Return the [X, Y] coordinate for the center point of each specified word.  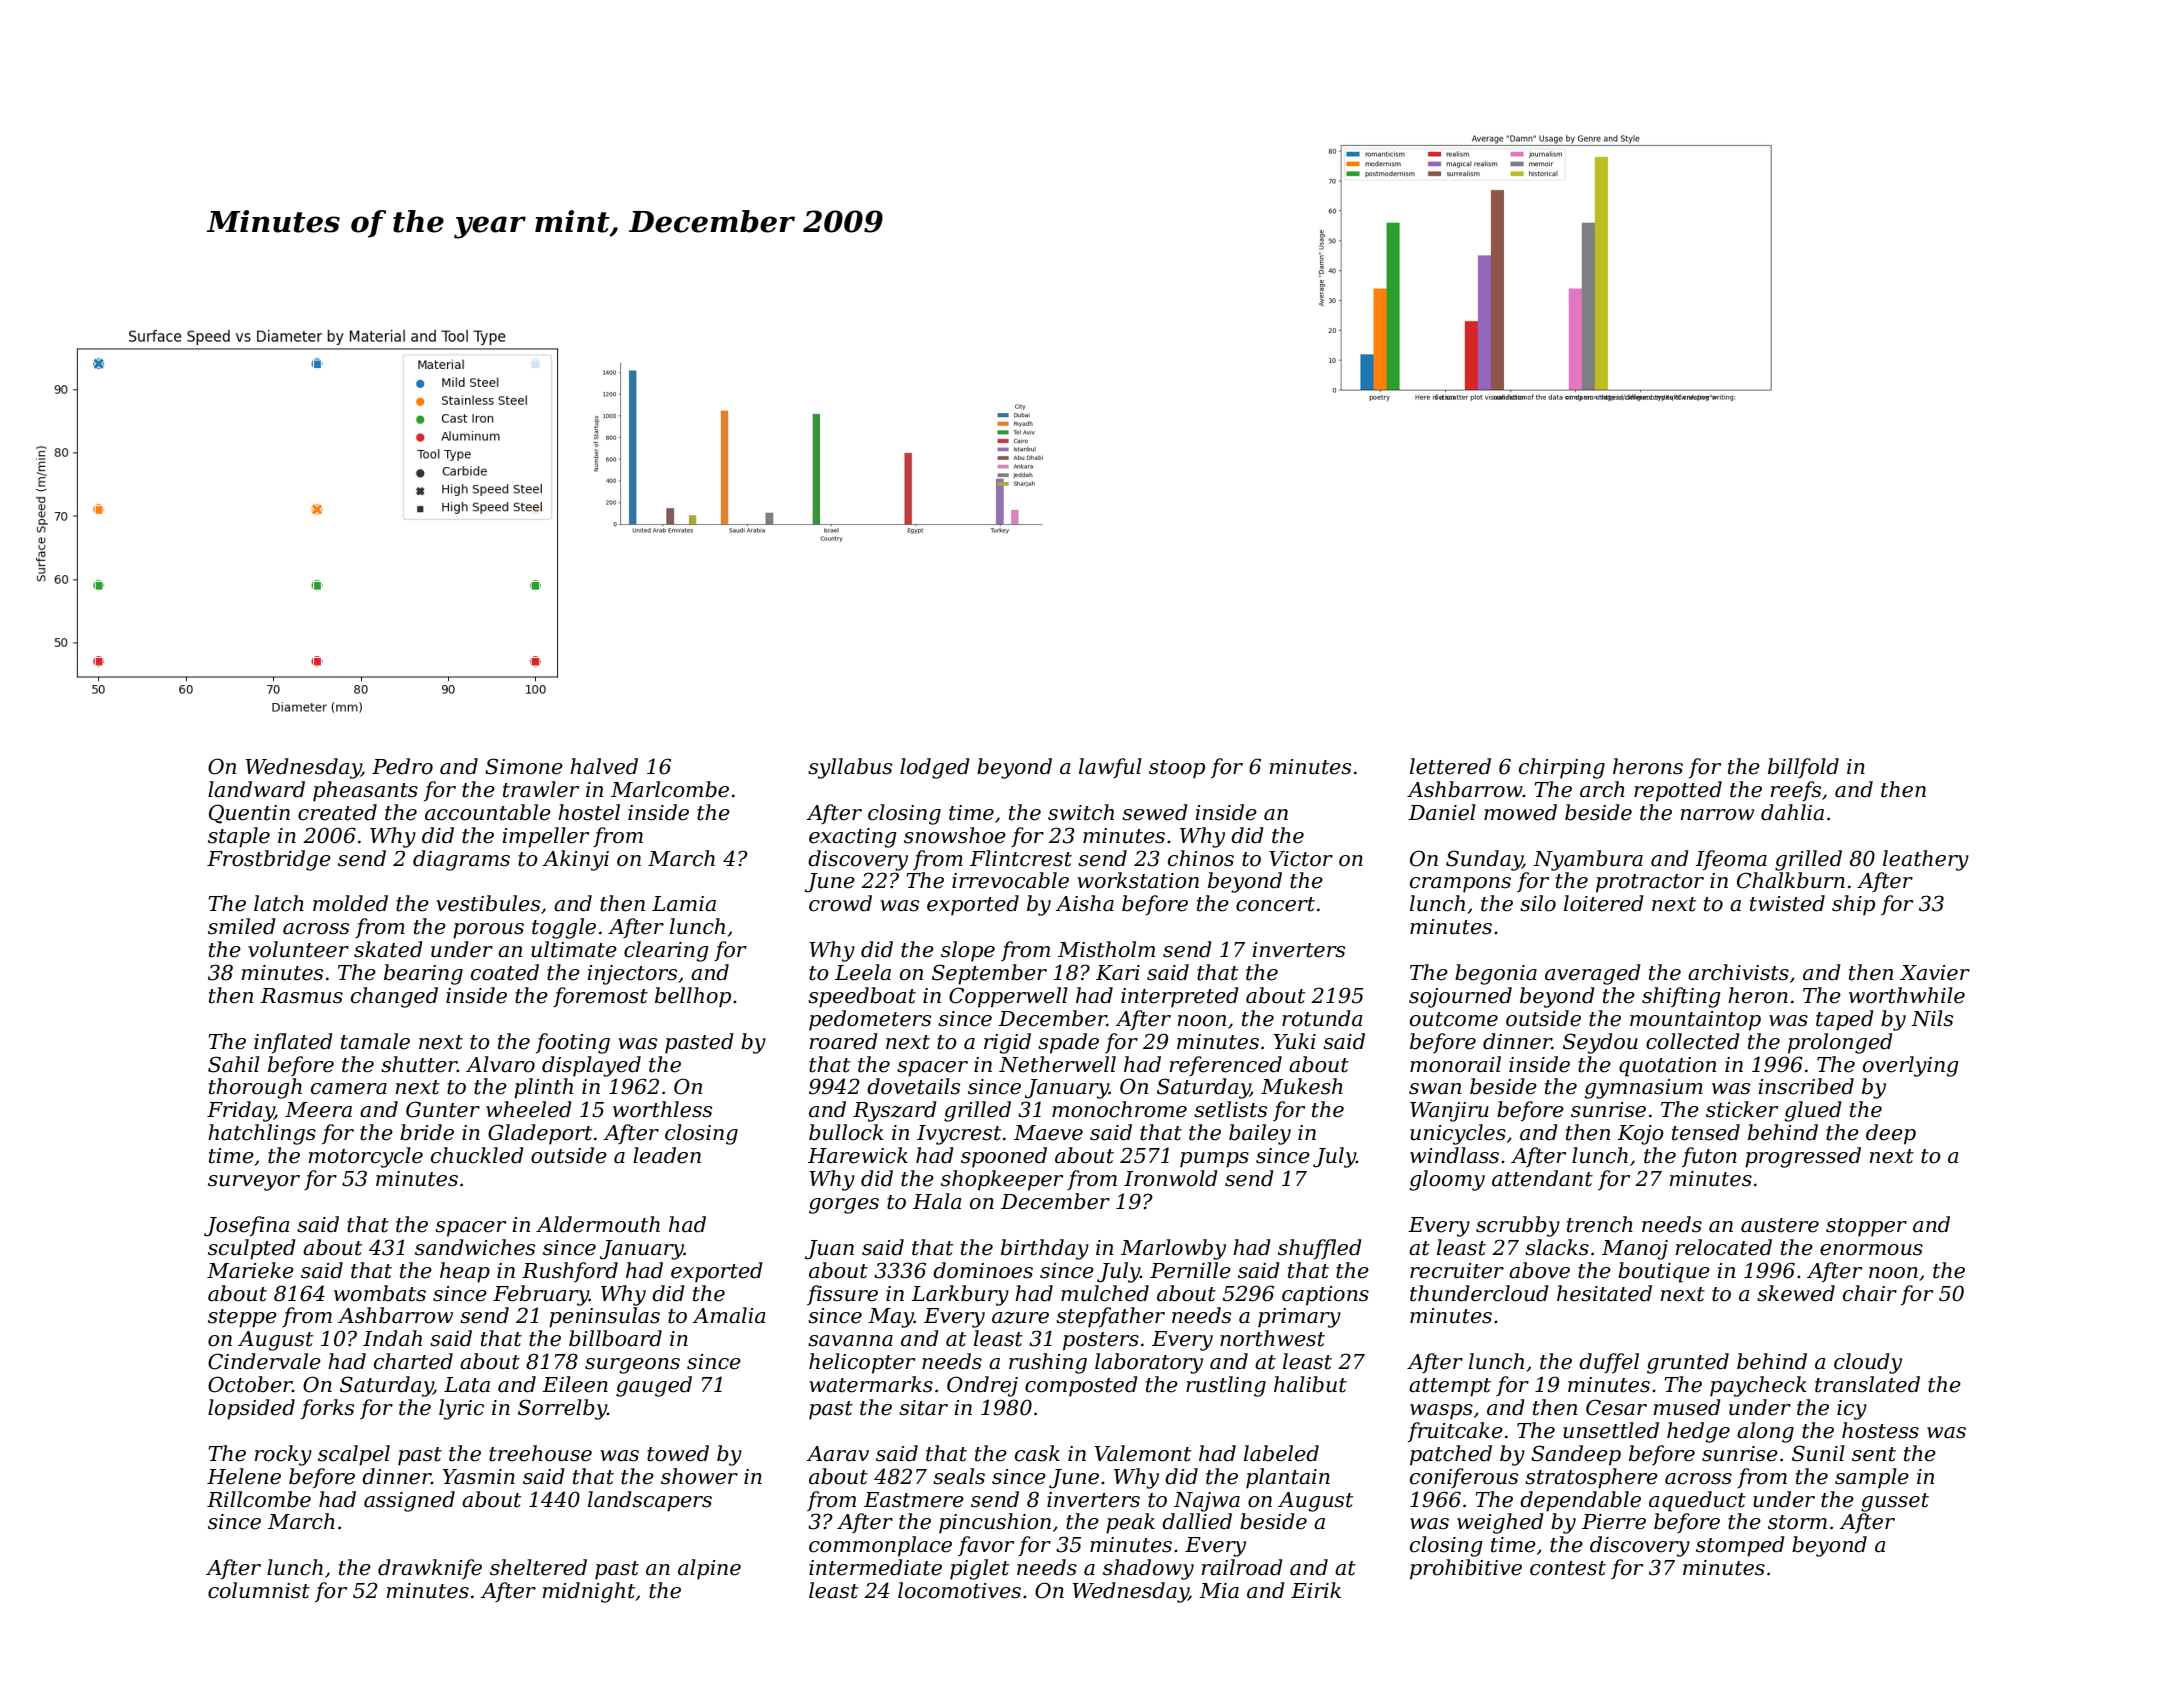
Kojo [1640, 1135]
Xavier [1935, 973]
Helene [244, 1476]
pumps [1214, 1160]
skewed [1796, 1293]
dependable [1580, 1501]
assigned [409, 1501]
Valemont [1142, 1453]
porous [488, 931]
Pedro [402, 766]
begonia [1496, 974]
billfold [1803, 768]
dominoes [983, 1270]
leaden [667, 1155]
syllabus [850, 768]
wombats [380, 1293]
